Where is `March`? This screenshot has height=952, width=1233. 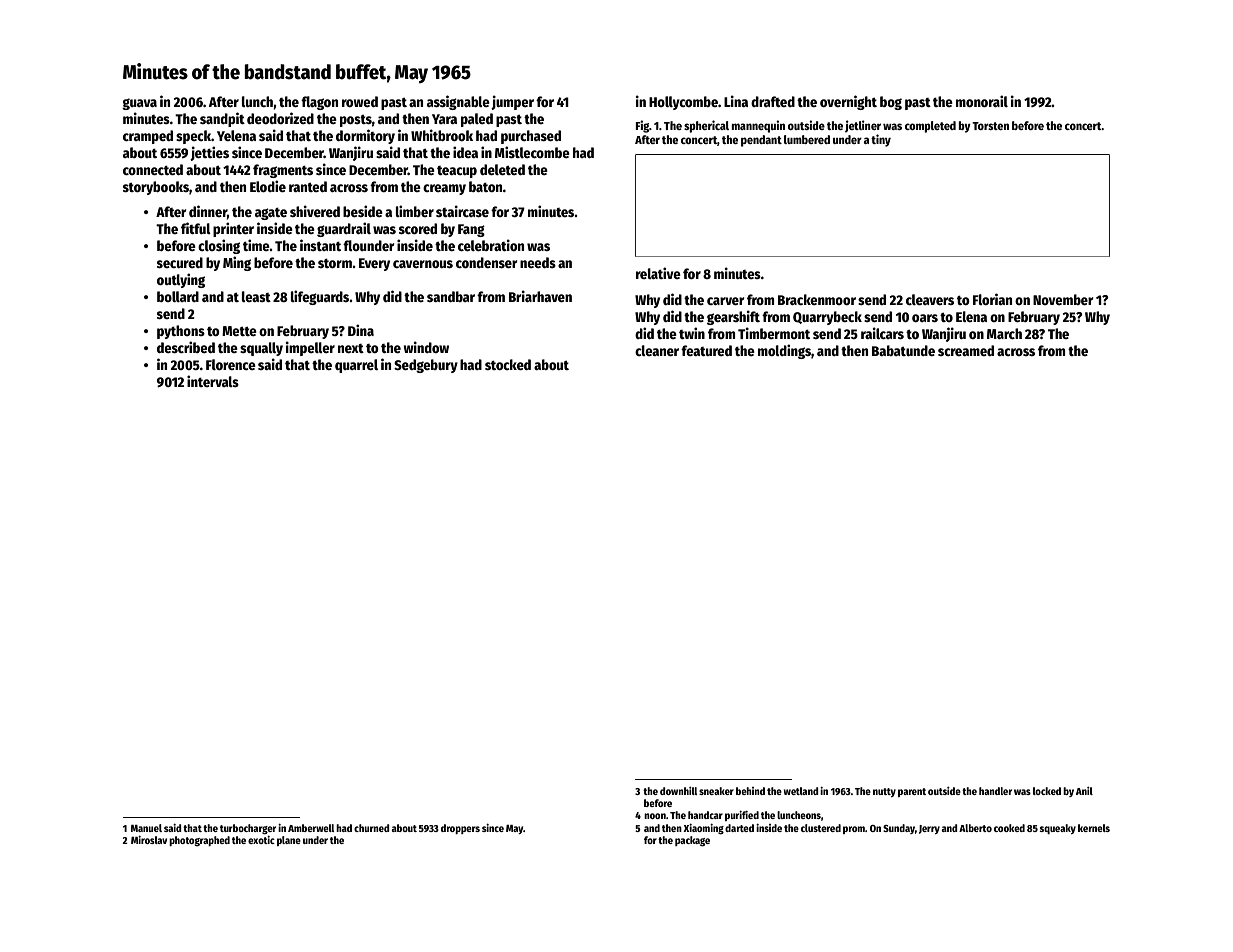 March is located at coordinates (1004, 333).
